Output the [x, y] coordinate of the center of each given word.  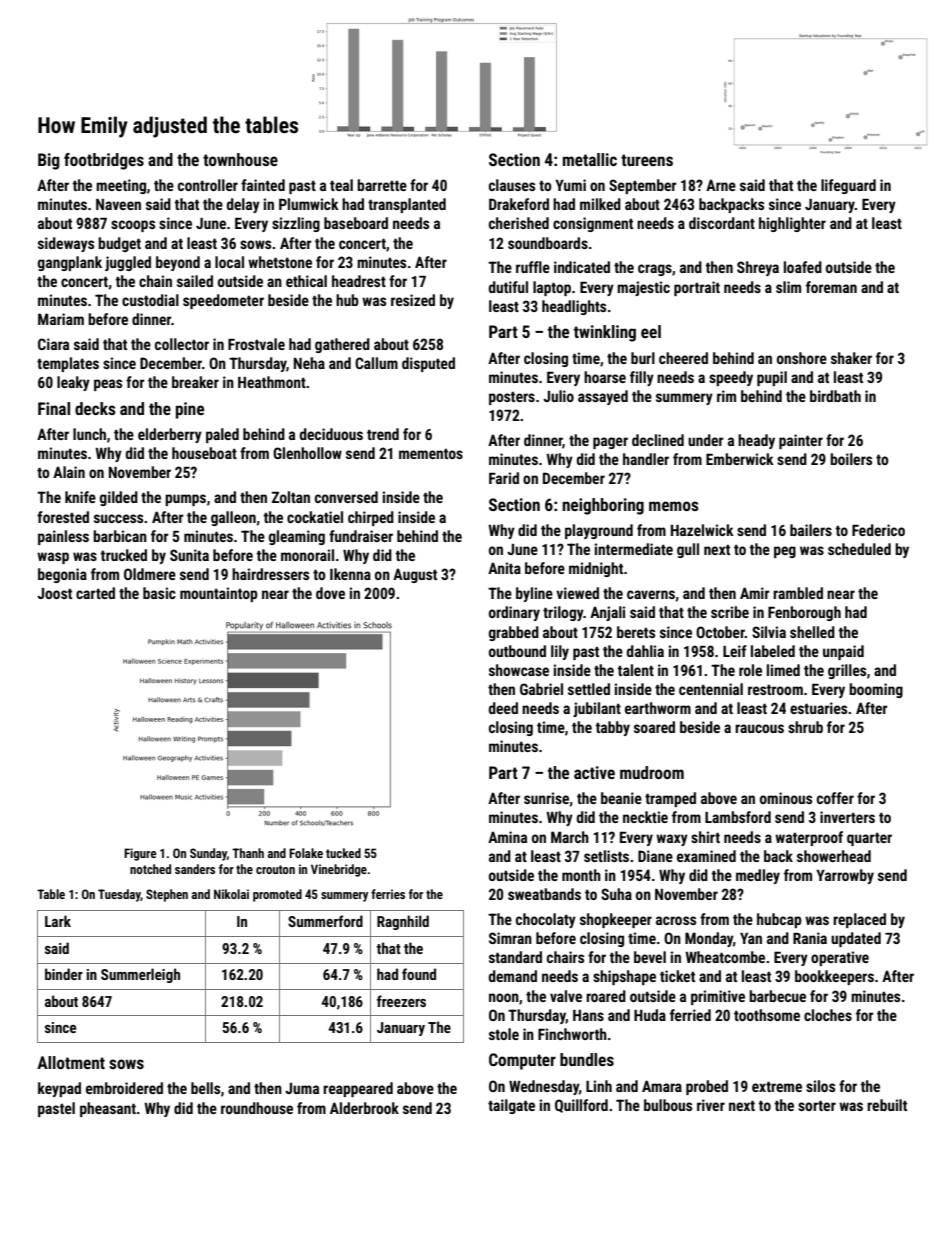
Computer [522, 1061]
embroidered [124, 1088]
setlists [606, 856]
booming [876, 690]
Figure [140, 854]
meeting [121, 186]
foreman [831, 287]
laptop [552, 288]
